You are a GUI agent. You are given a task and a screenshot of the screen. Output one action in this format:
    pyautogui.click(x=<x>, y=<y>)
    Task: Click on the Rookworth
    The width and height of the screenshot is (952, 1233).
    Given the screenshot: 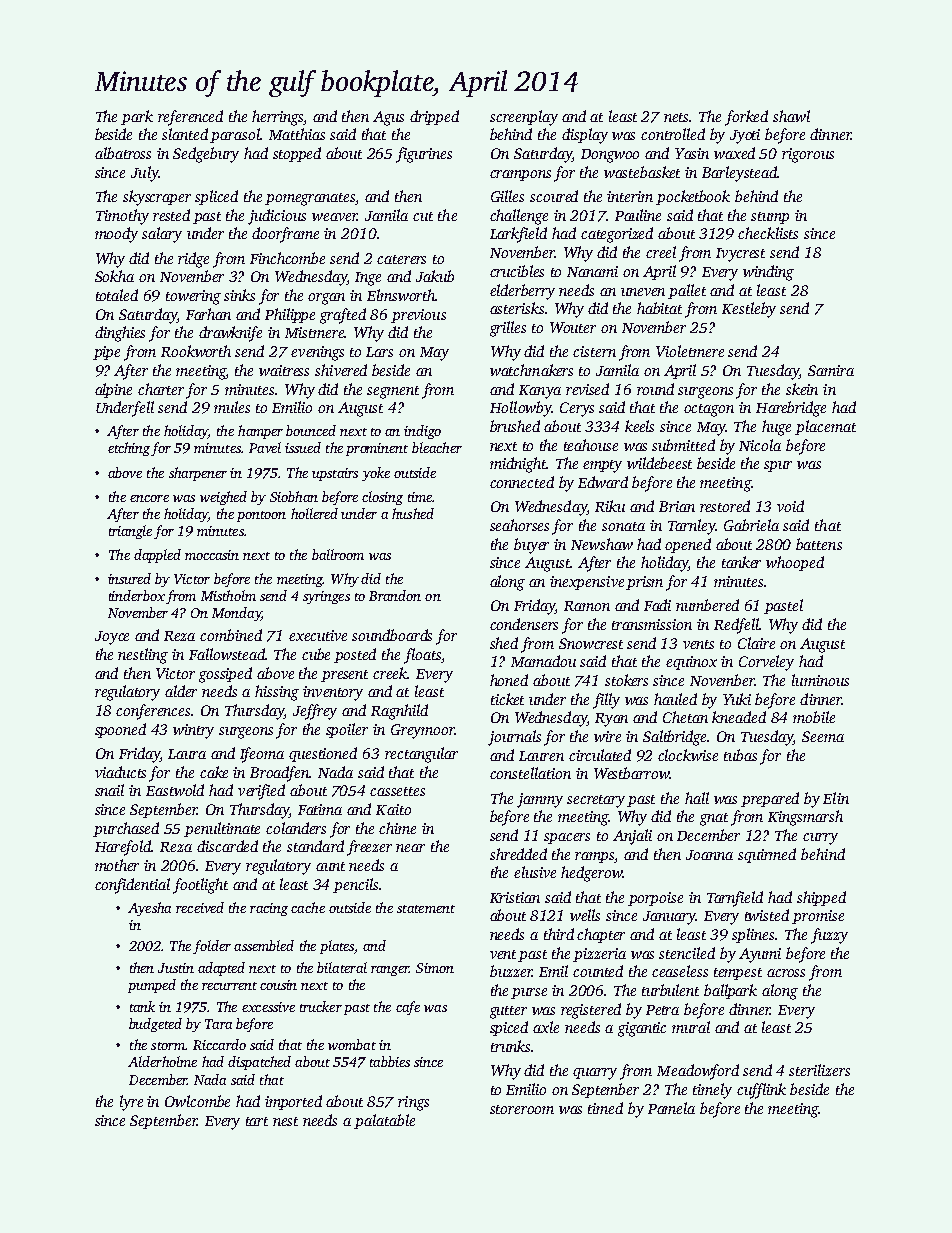 What is the action you would take?
    pyautogui.click(x=196, y=351)
